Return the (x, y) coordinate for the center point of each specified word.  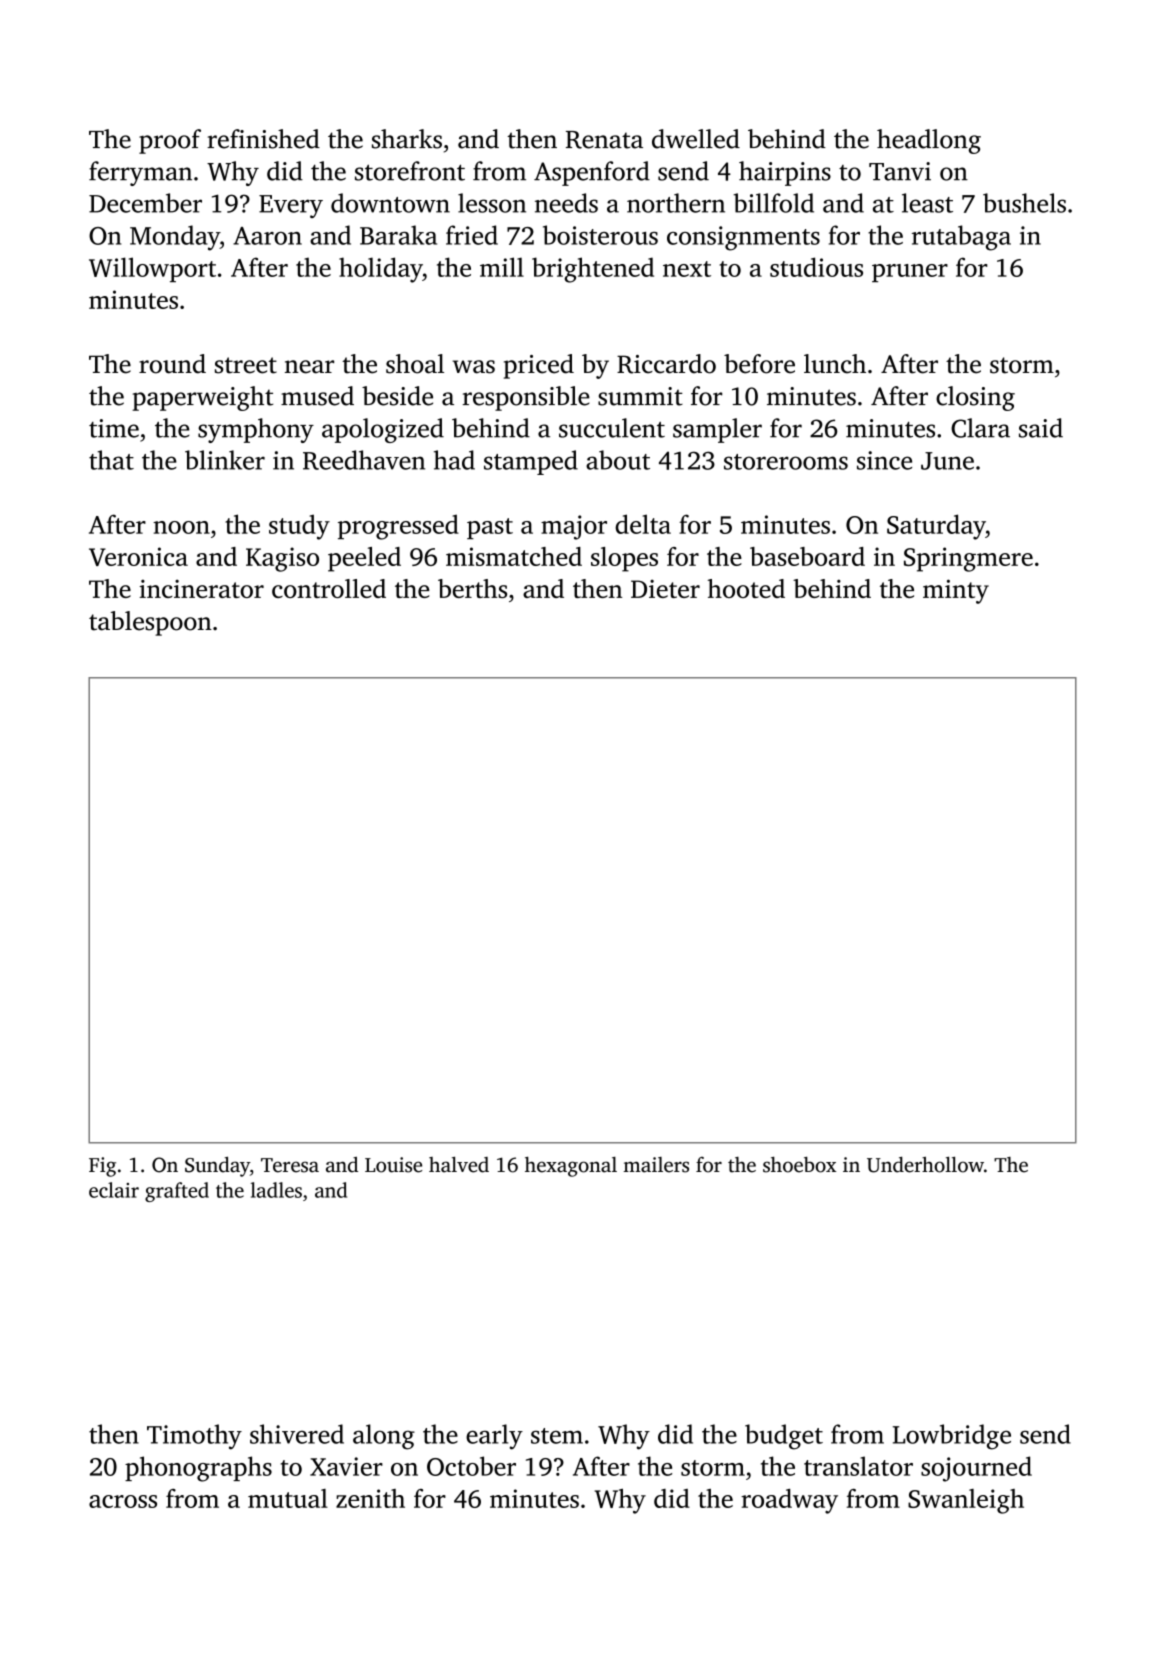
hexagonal (571, 1167)
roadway (789, 1501)
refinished (263, 139)
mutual (288, 1498)
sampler (717, 430)
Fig (102, 1167)
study (299, 527)
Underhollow (925, 1164)
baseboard (807, 556)
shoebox (799, 1165)
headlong (929, 141)
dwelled (696, 139)
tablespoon (150, 623)
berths (472, 588)
